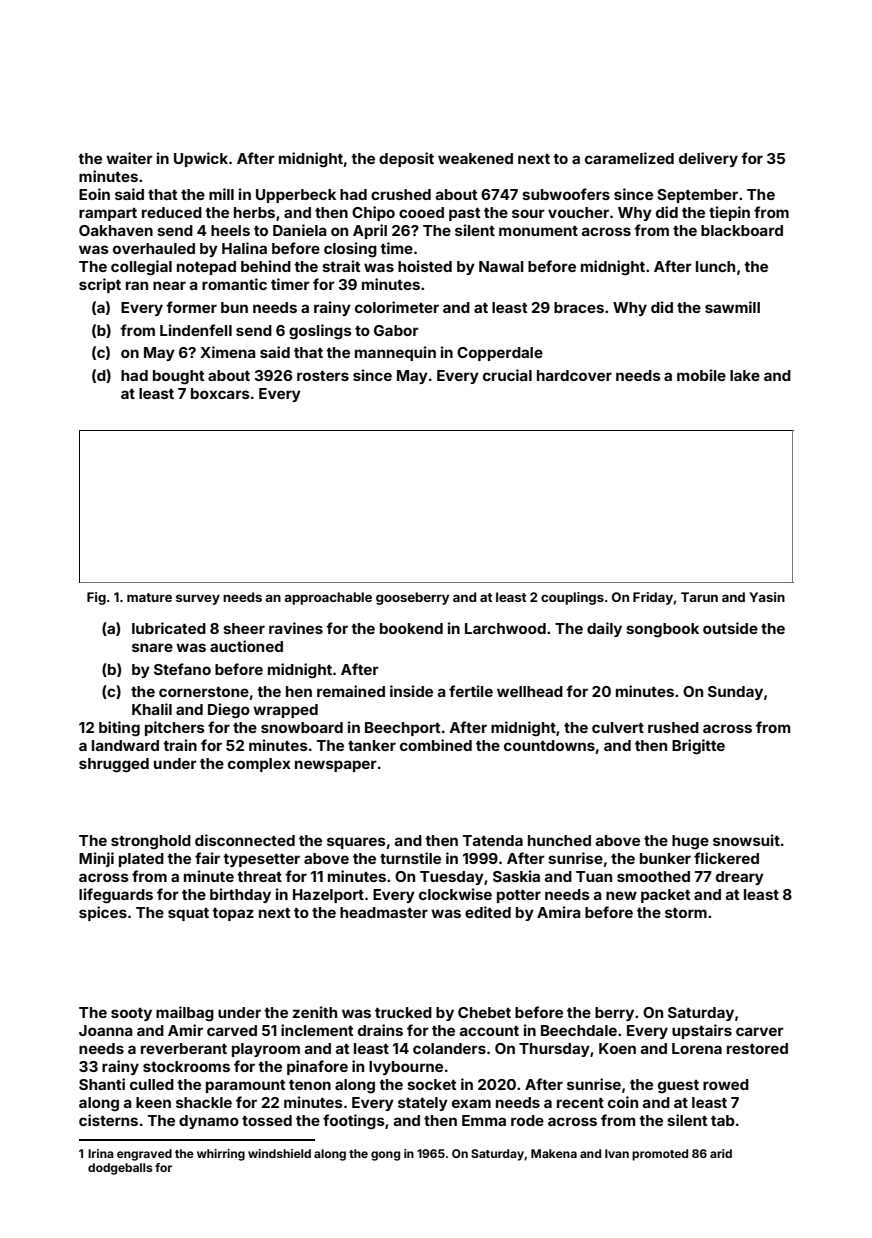 Image resolution: width=872 pixels, height=1238 pixels. I want to click on Ivan, so click(617, 1153).
